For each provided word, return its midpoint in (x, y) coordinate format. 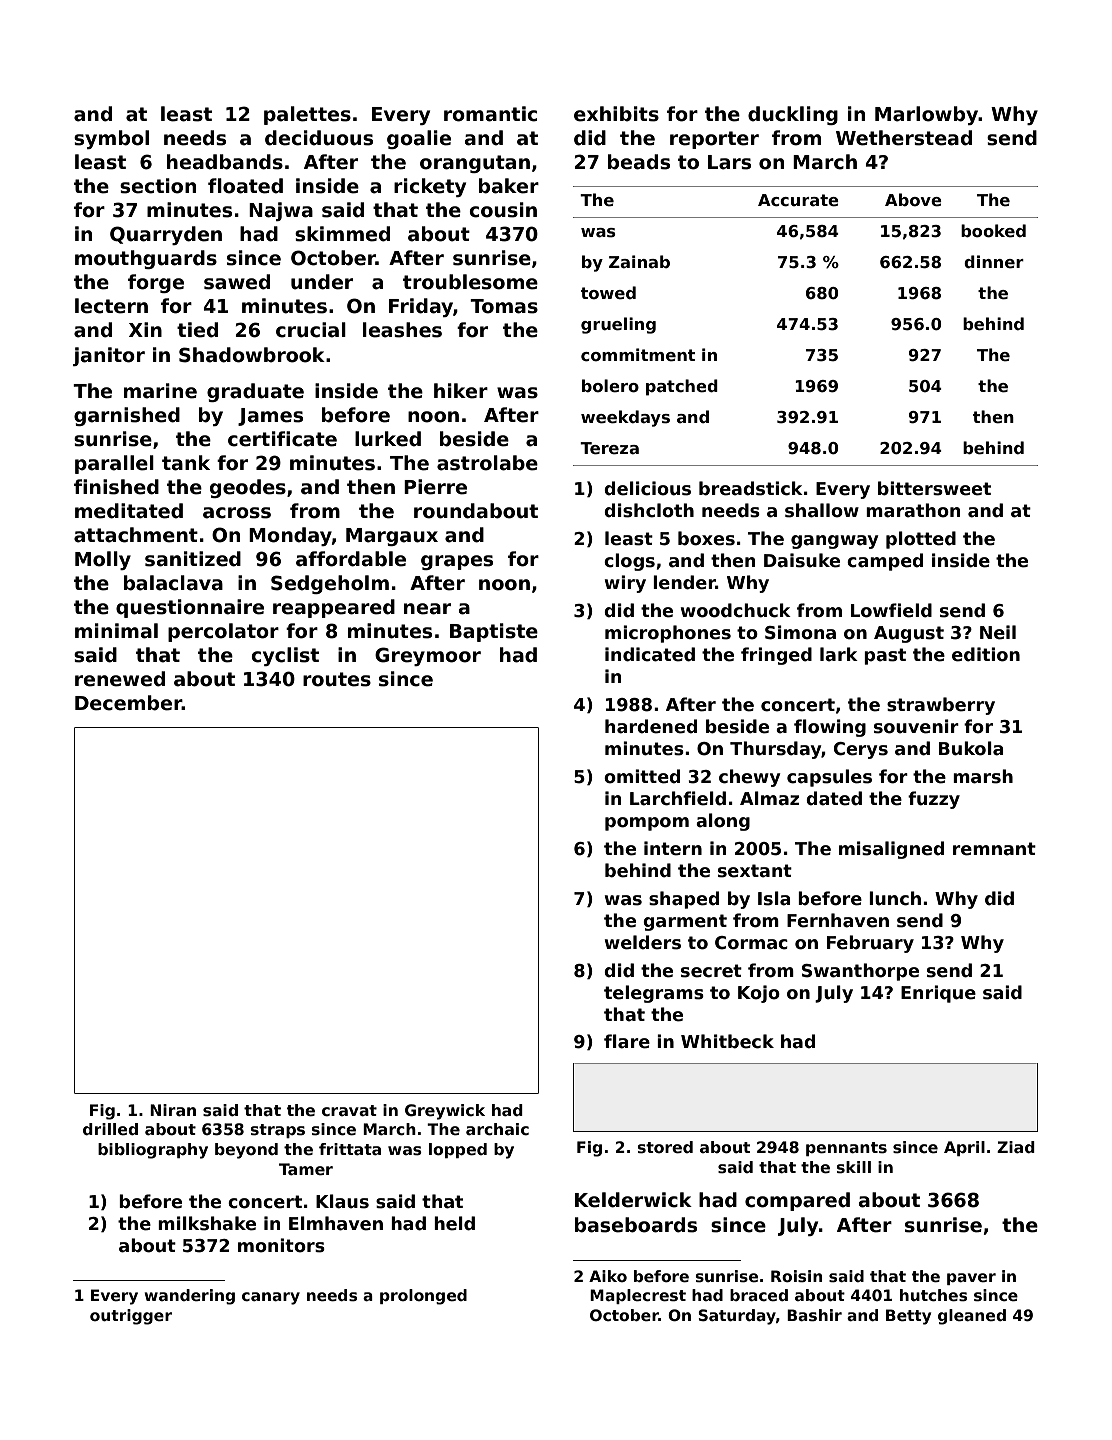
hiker (461, 391)
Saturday (737, 1317)
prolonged (423, 1297)
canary (271, 1298)
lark (839, 654)
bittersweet (934, 488)
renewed (120, 679)
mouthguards (146, 259)
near (427, 609)
